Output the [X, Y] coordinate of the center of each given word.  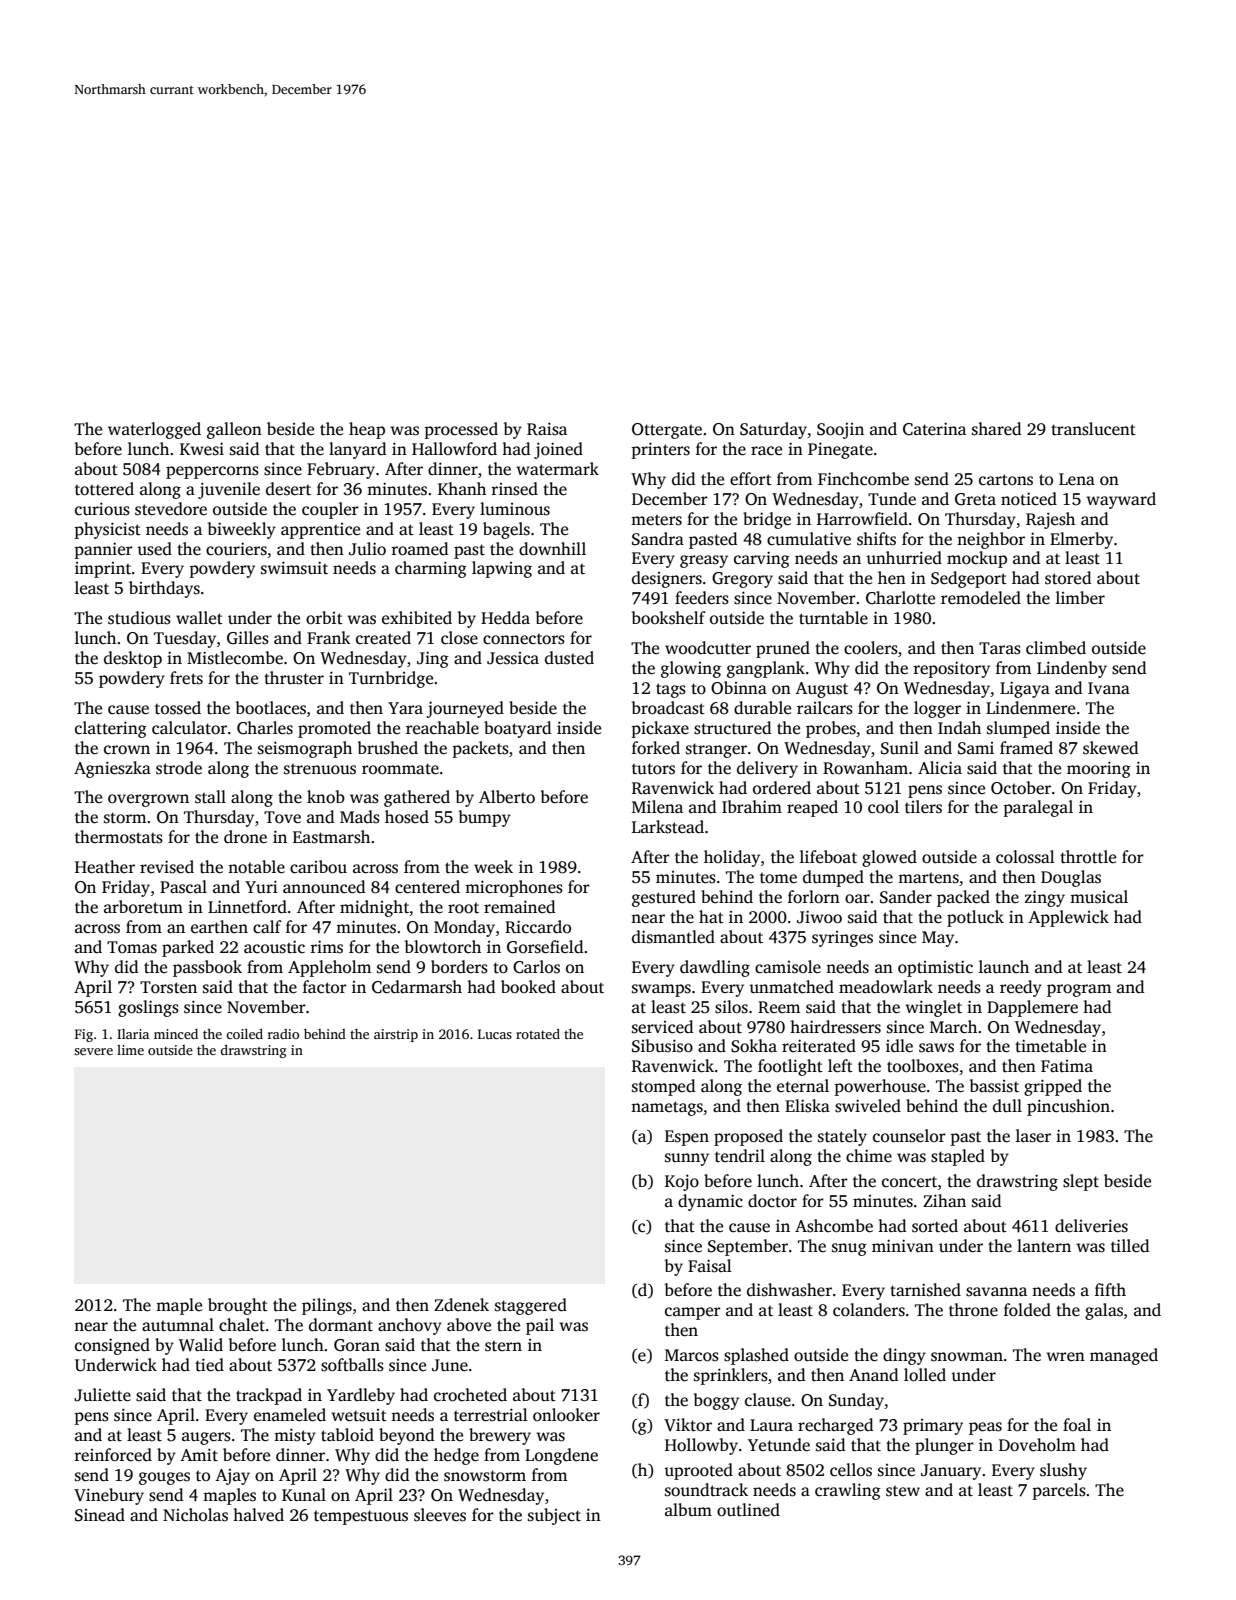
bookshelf [669, 618]
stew [903, 1491]
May [938, 939]
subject [554, 1516]
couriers [236, 549]
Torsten [168, 987]
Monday [464, 928]
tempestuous [361, 1517]
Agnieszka [112, 769]
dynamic [710, 1202]
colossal [1025, 857]
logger [937, 709]
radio [283, 1034]
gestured [664, 898]
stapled [958, 1157]
